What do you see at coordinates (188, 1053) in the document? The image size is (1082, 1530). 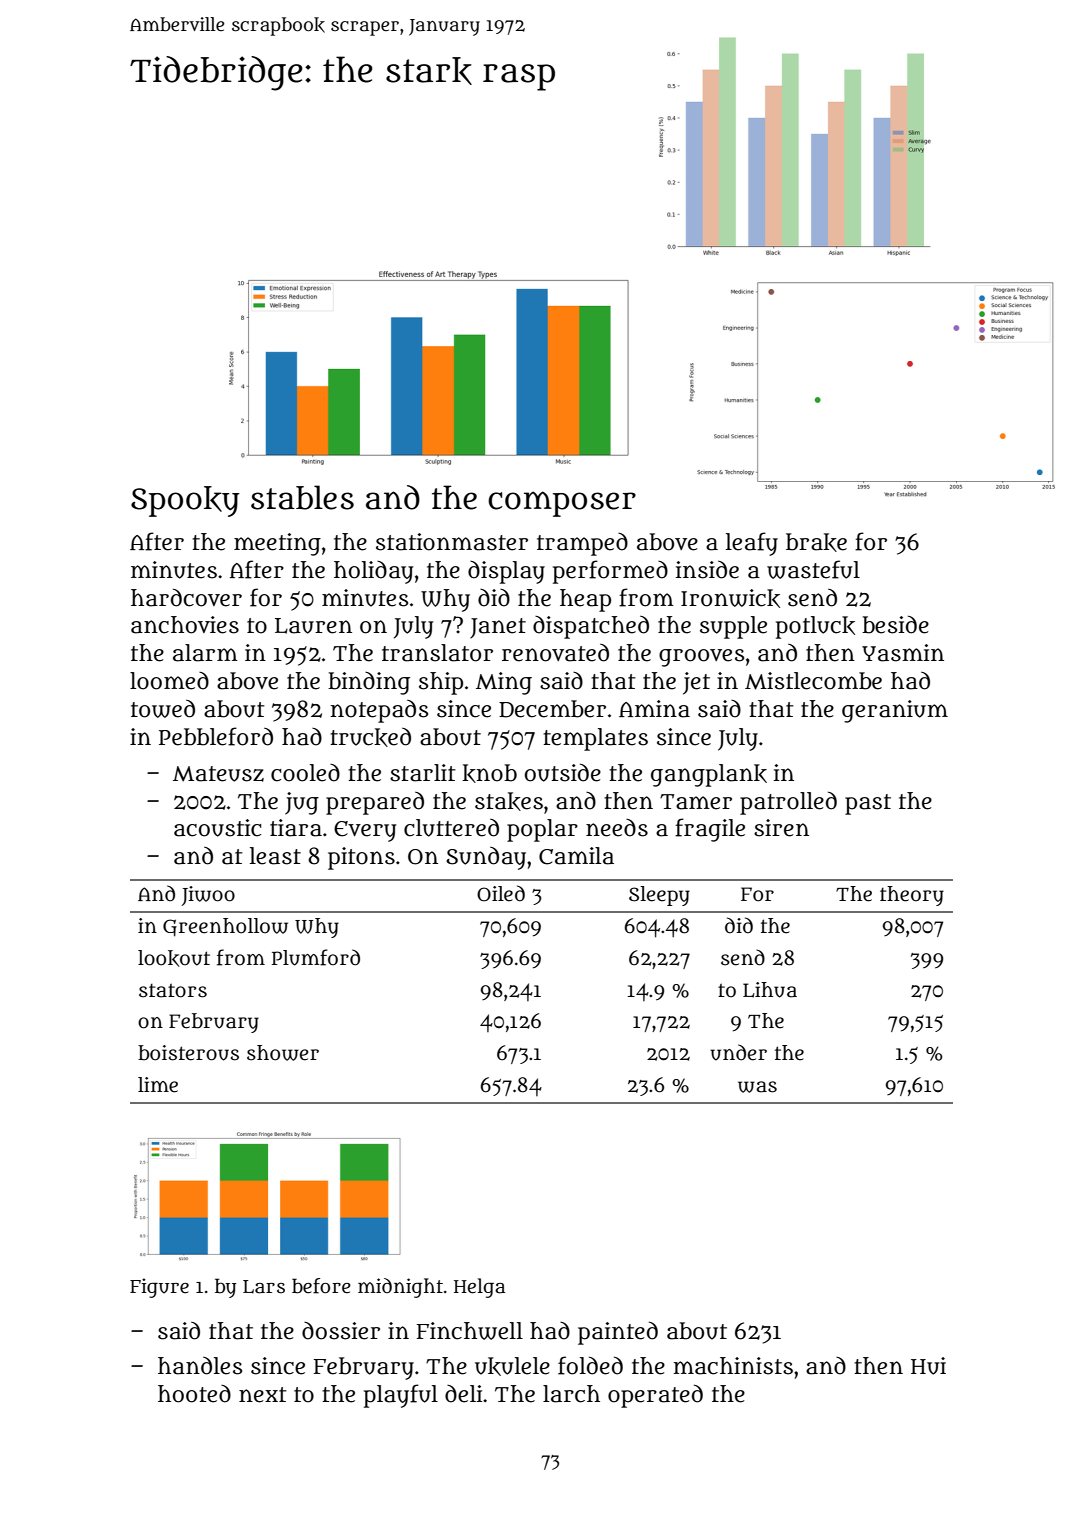 I see `boisterous` at bounding box center [188, 1053].
